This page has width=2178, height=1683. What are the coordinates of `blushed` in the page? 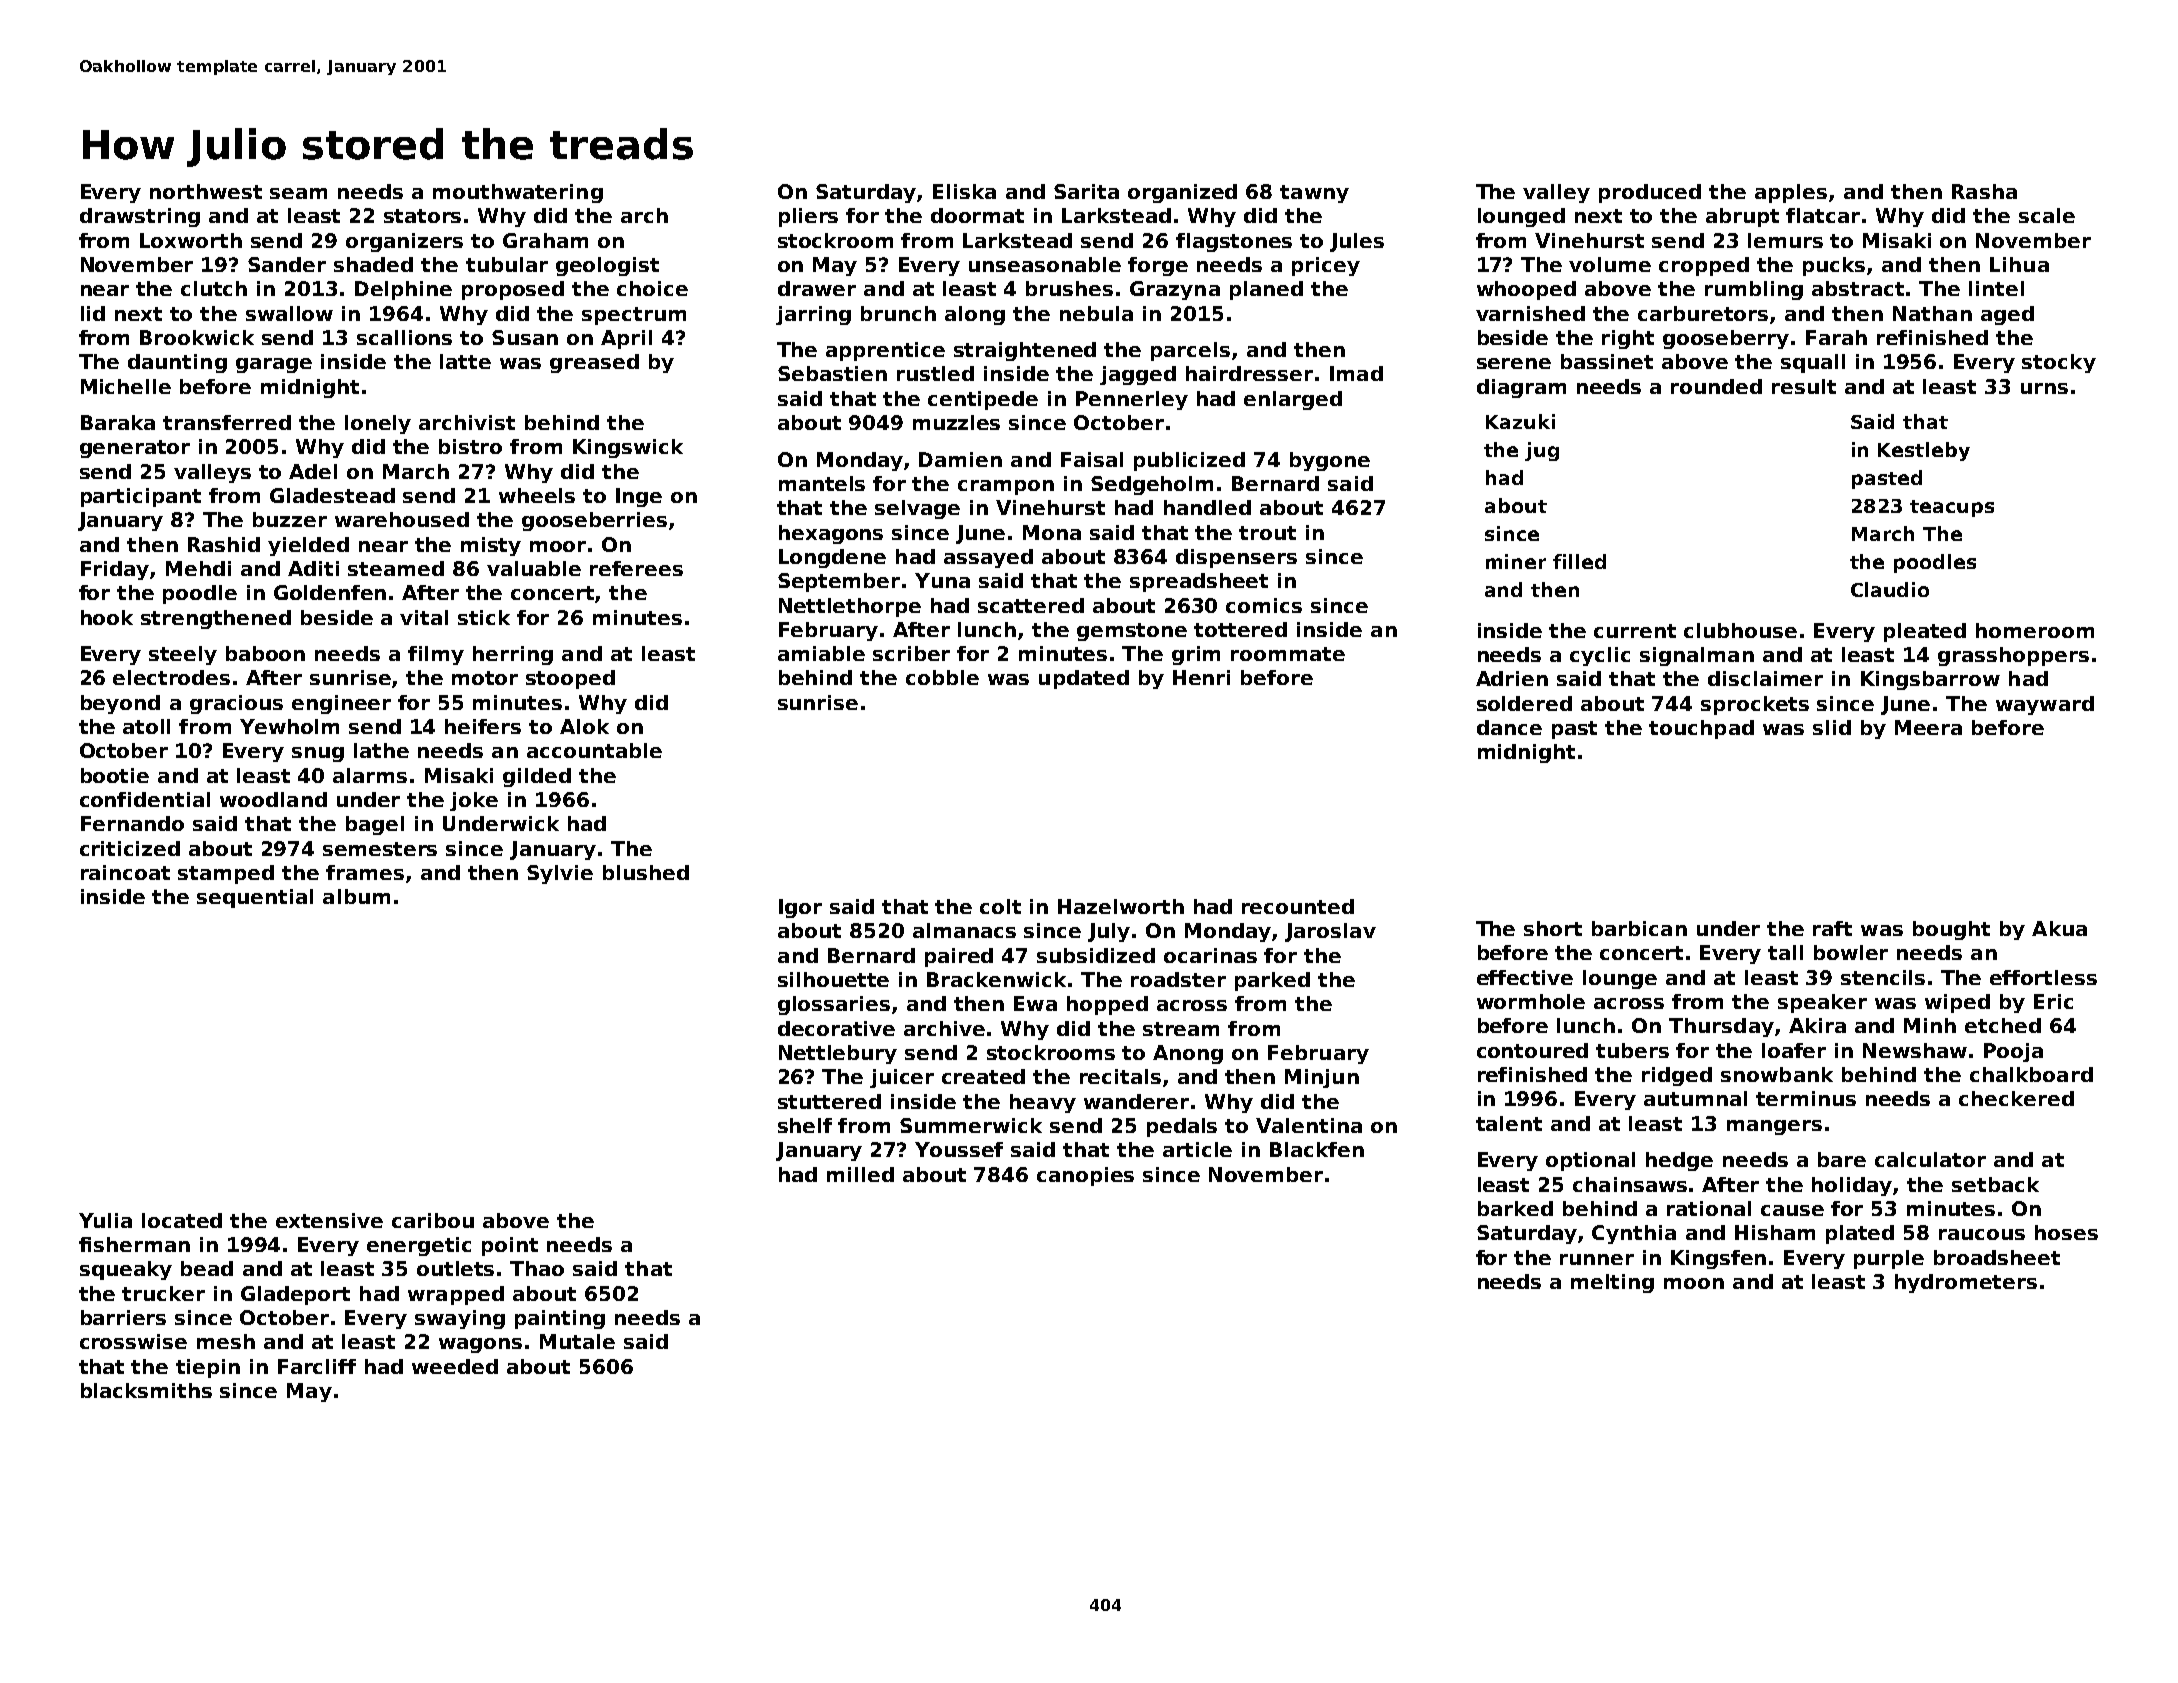 It's located at (646, 872).
